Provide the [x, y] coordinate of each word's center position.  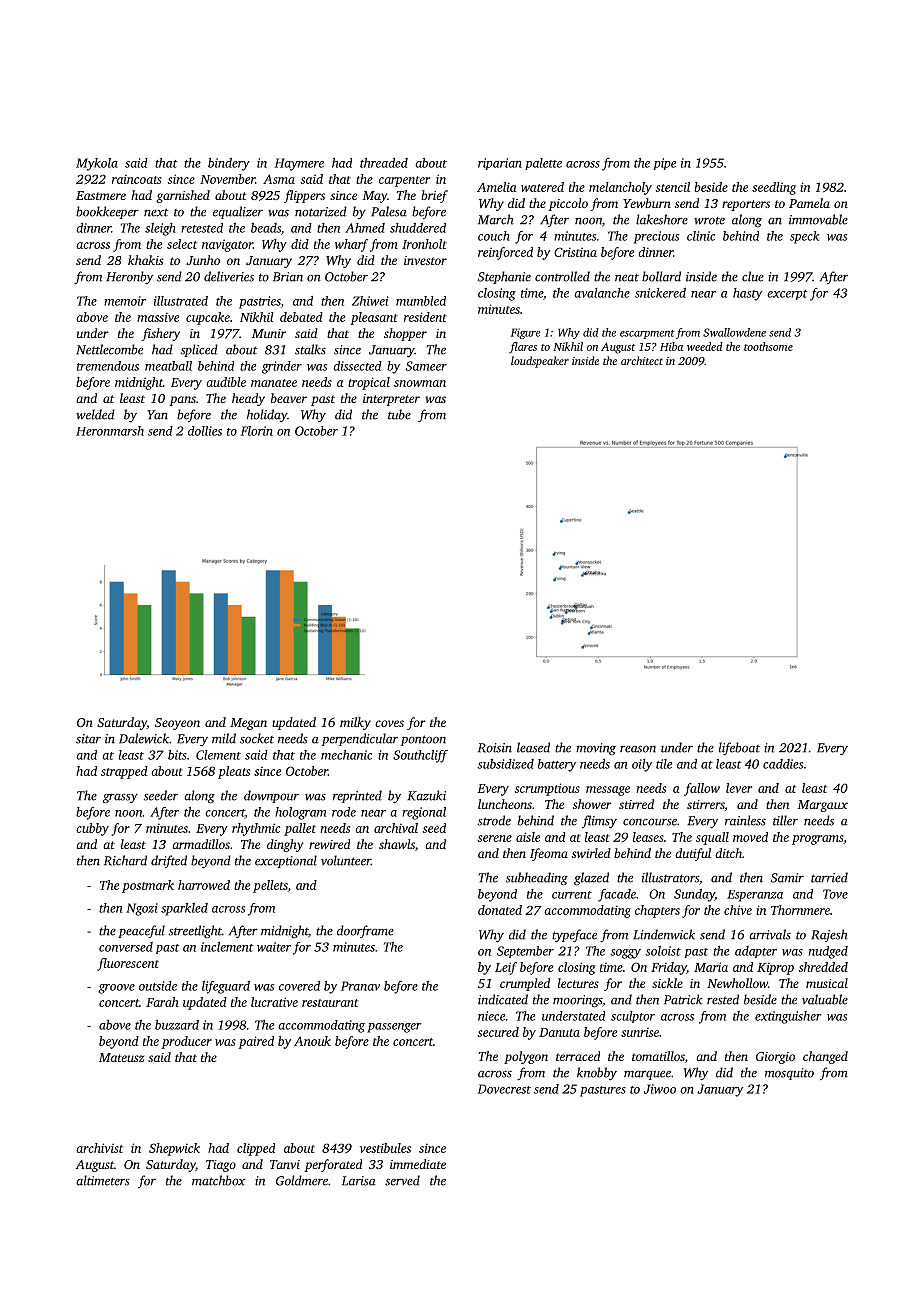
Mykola [97, 164]
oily [642, 765]
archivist [99, 1148]
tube [399, 414]
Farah [162, 1002]
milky [355, 723]
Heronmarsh [110, 431]
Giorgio [775, 1058]
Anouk [312, 1041]
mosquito [789, 1074]
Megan [248, 724]
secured [498, 1032]
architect [642, 360]
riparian [500, 164]
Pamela [809, 203]
